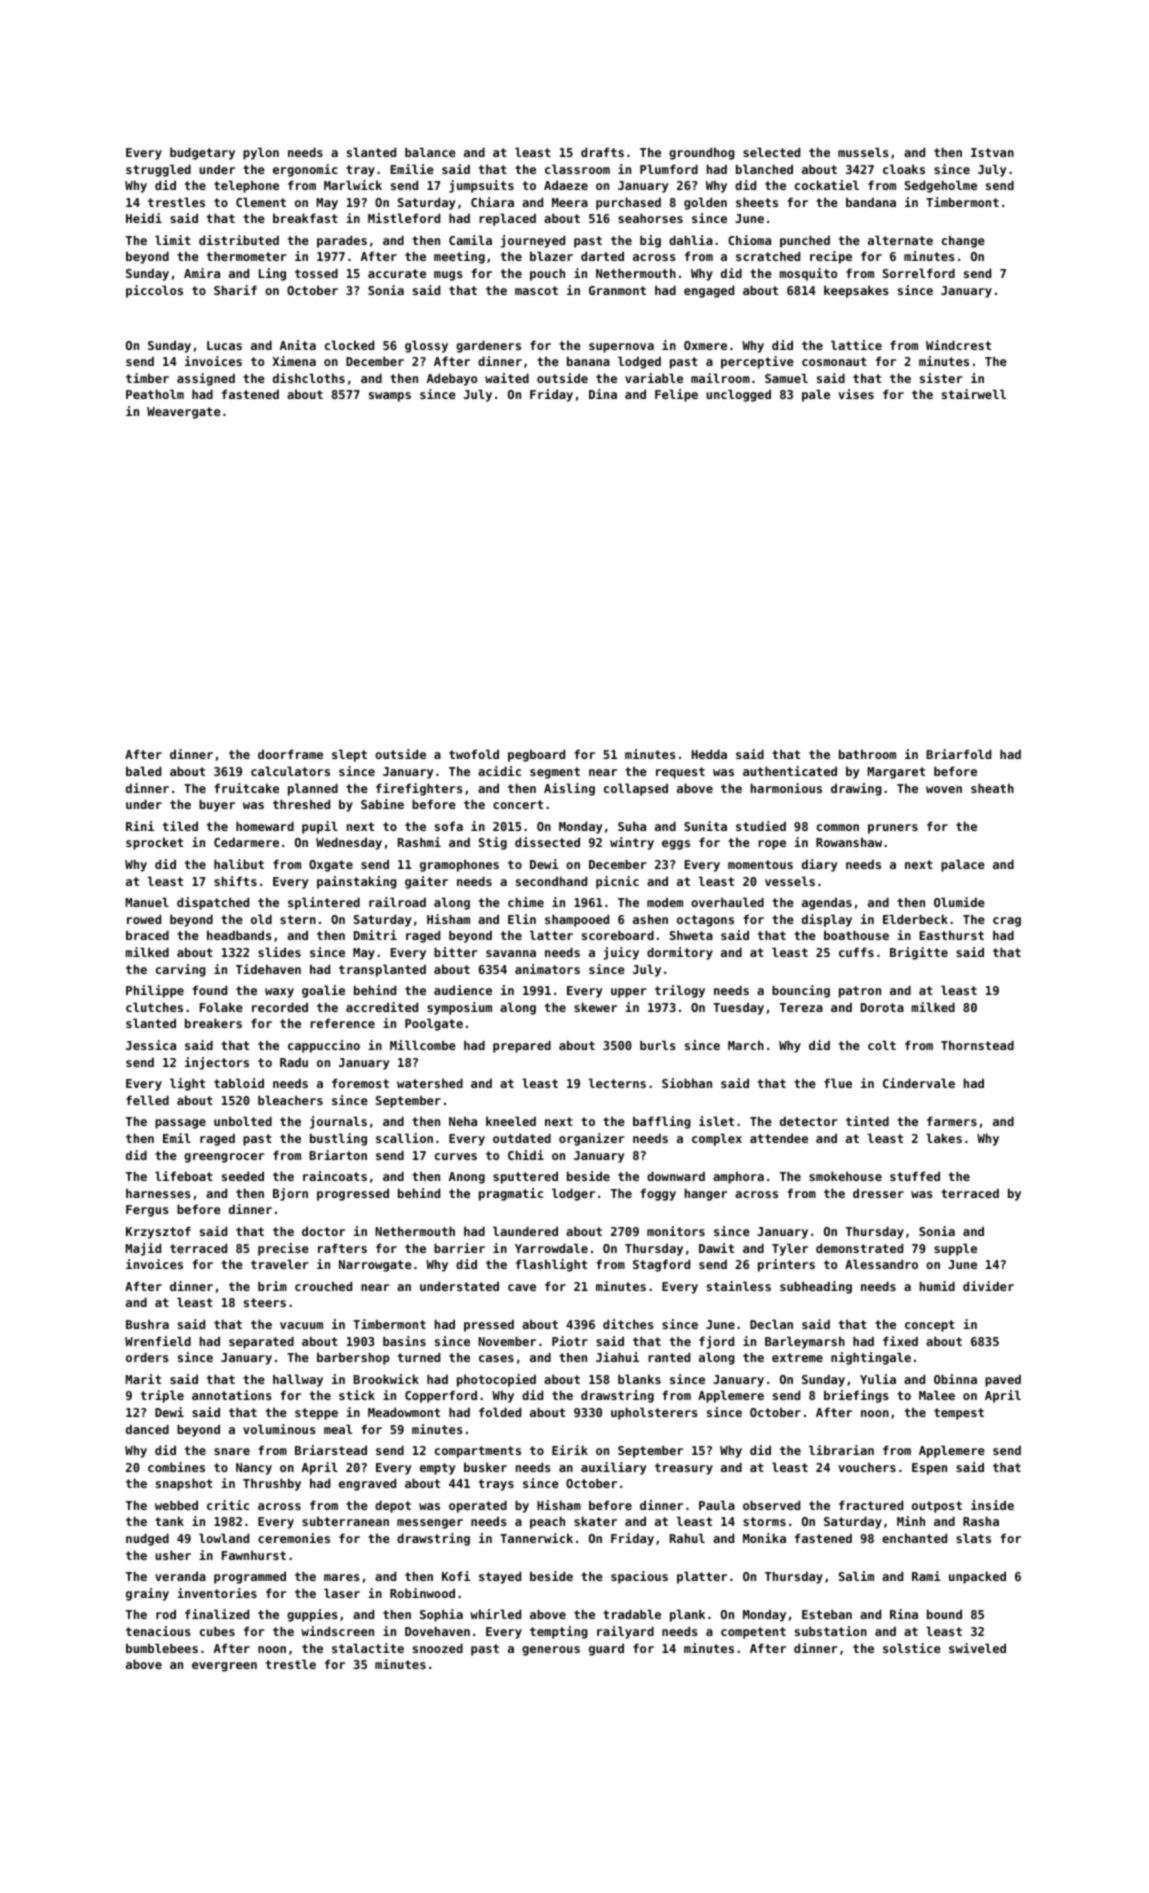 Image resolution: width=1149 pixels, height=1893 pixels. Describe the element at coordinates (919, 273) in the document. I see `Sorrelford` at that location.
